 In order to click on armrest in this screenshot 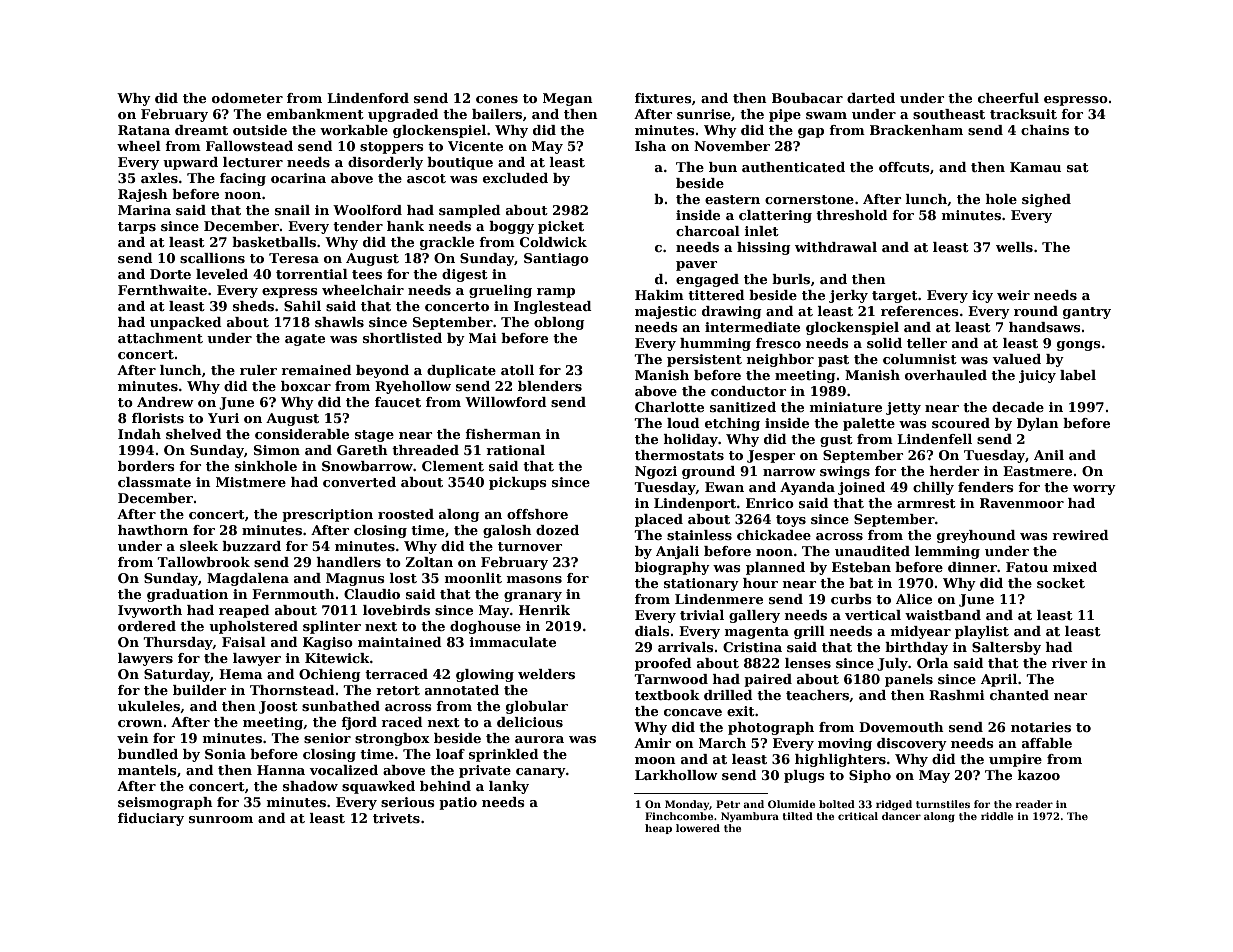, I will do `click(926, 503)`.
